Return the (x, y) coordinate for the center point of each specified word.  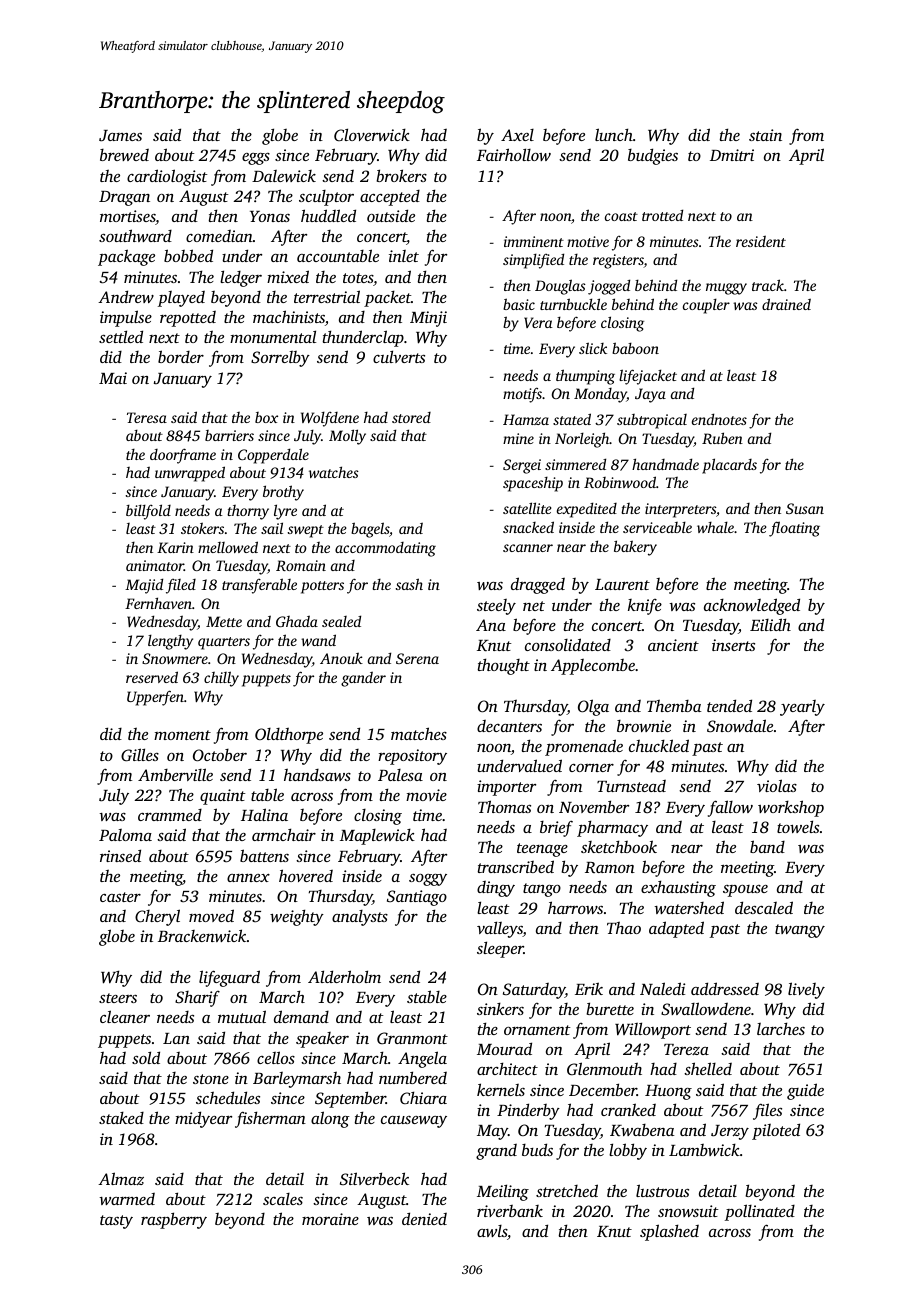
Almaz (121, 1178)
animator (155, 565)
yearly (802, 708)
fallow (730, 808)
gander (363, 679)
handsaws (317, 774)
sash (409, 584)
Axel (517, 135)
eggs (256, 159)
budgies (653, 156)
